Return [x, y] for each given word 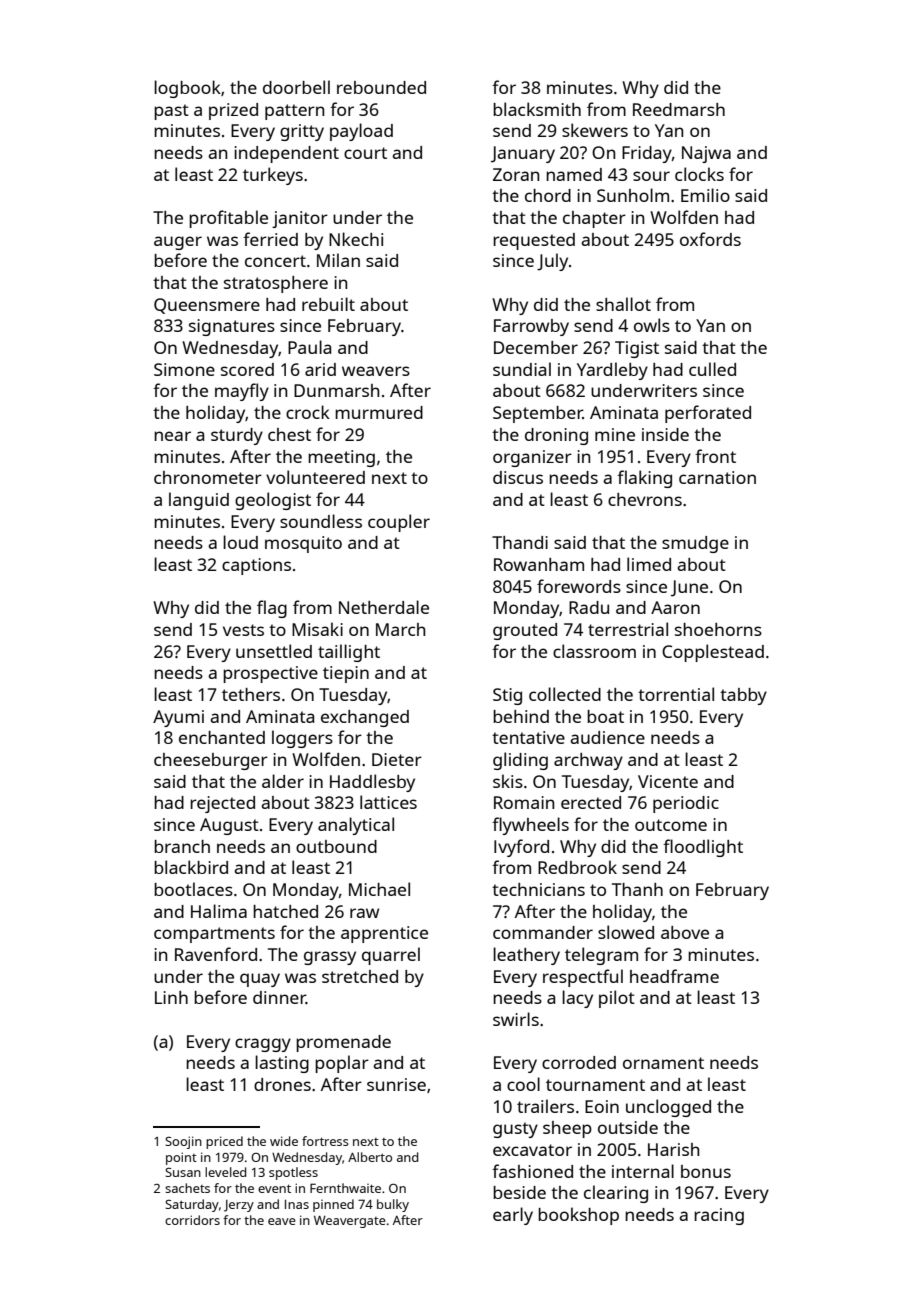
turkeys [273, 176]
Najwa [706, 154]
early [513, 1216]
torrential [676, 694]
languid [199, 501]
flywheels [530, 826]
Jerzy [239, 1206]
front [715, 456]
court [365, 153]
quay [260, 980]
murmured [379, 412]
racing [719, 1216]
